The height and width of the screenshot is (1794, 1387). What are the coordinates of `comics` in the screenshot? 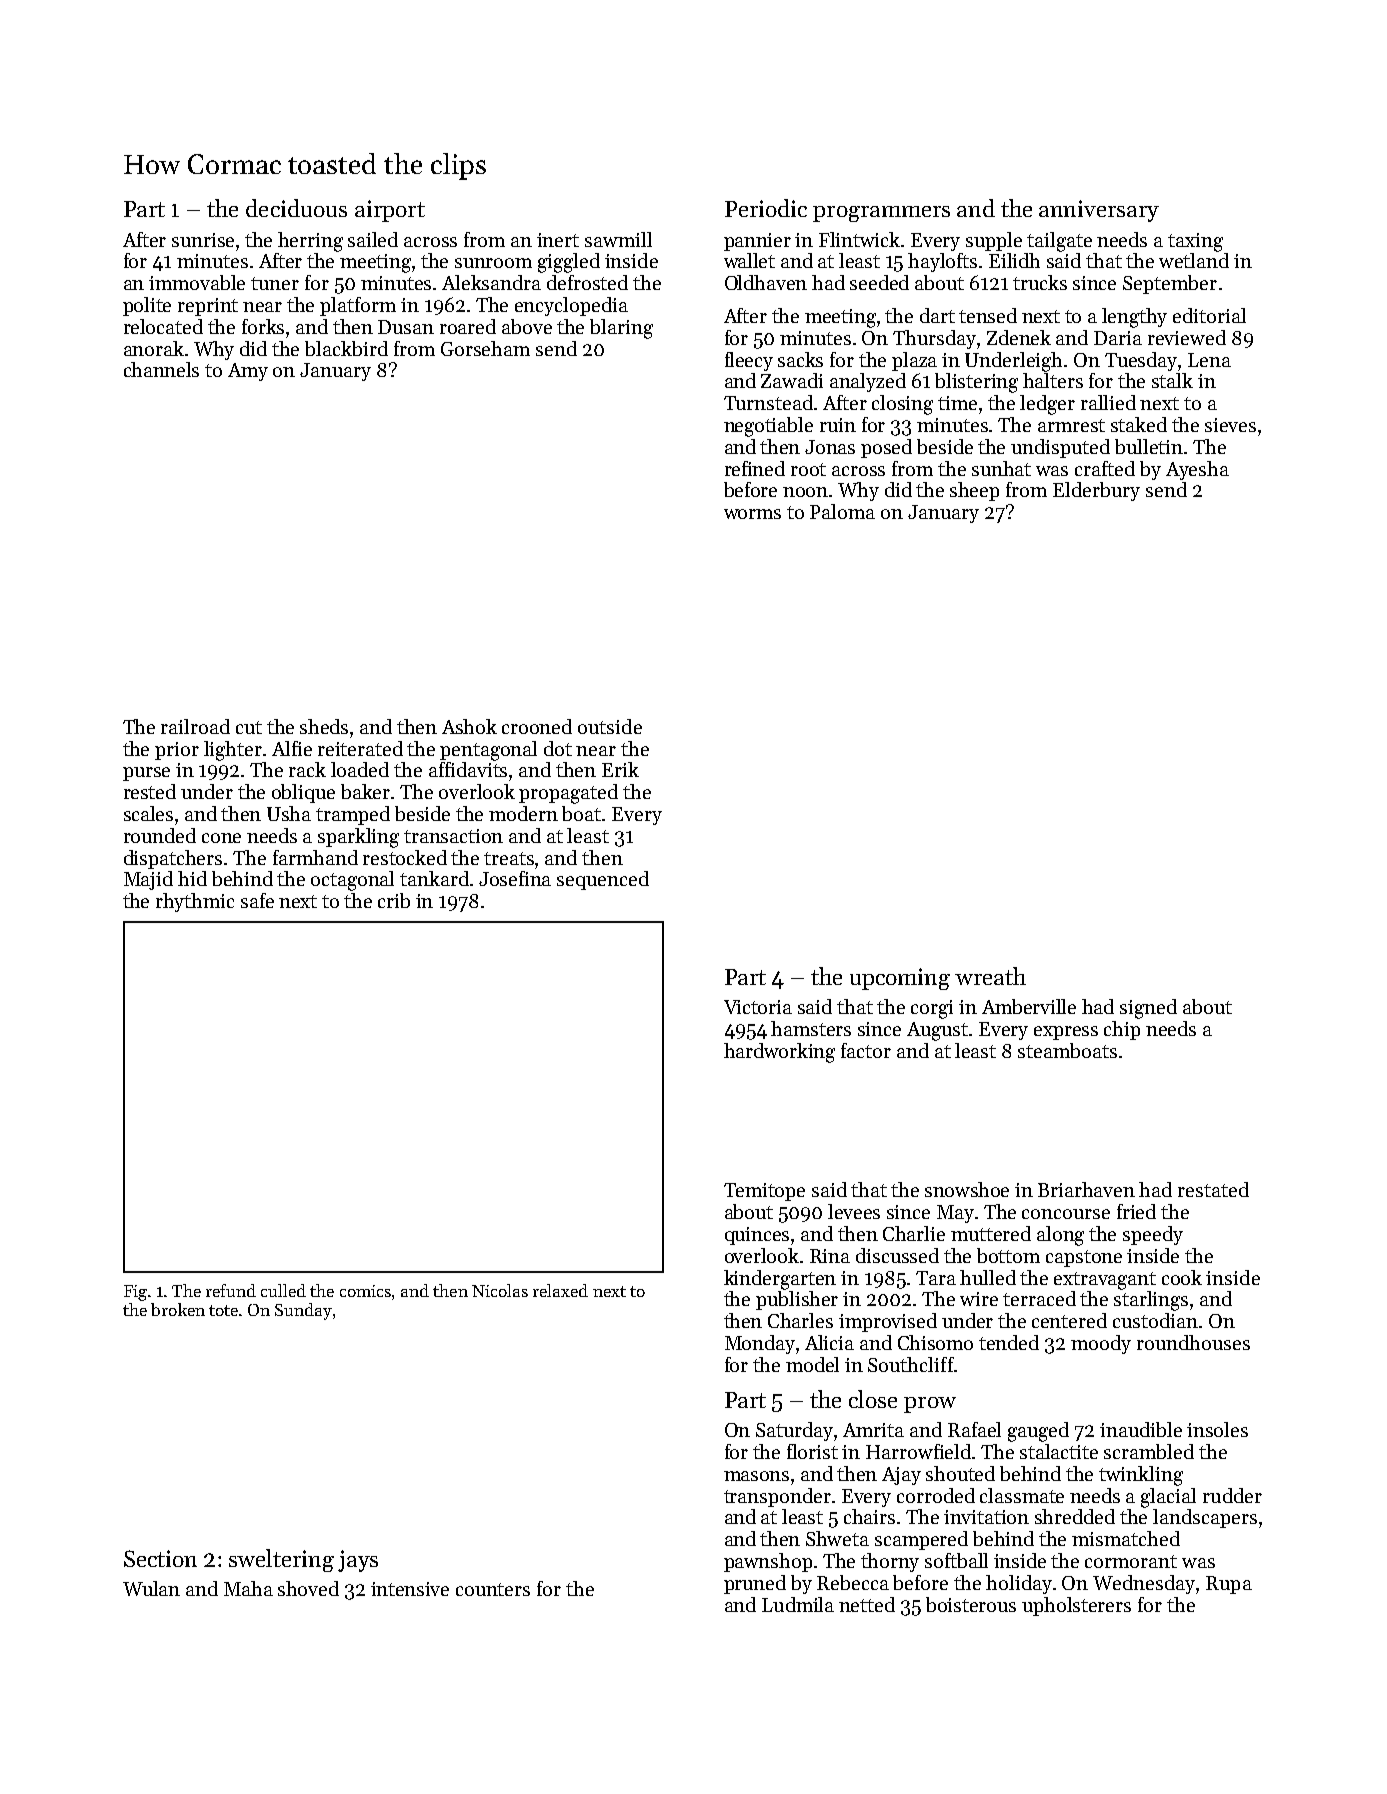 It's located at (365, 1291).
